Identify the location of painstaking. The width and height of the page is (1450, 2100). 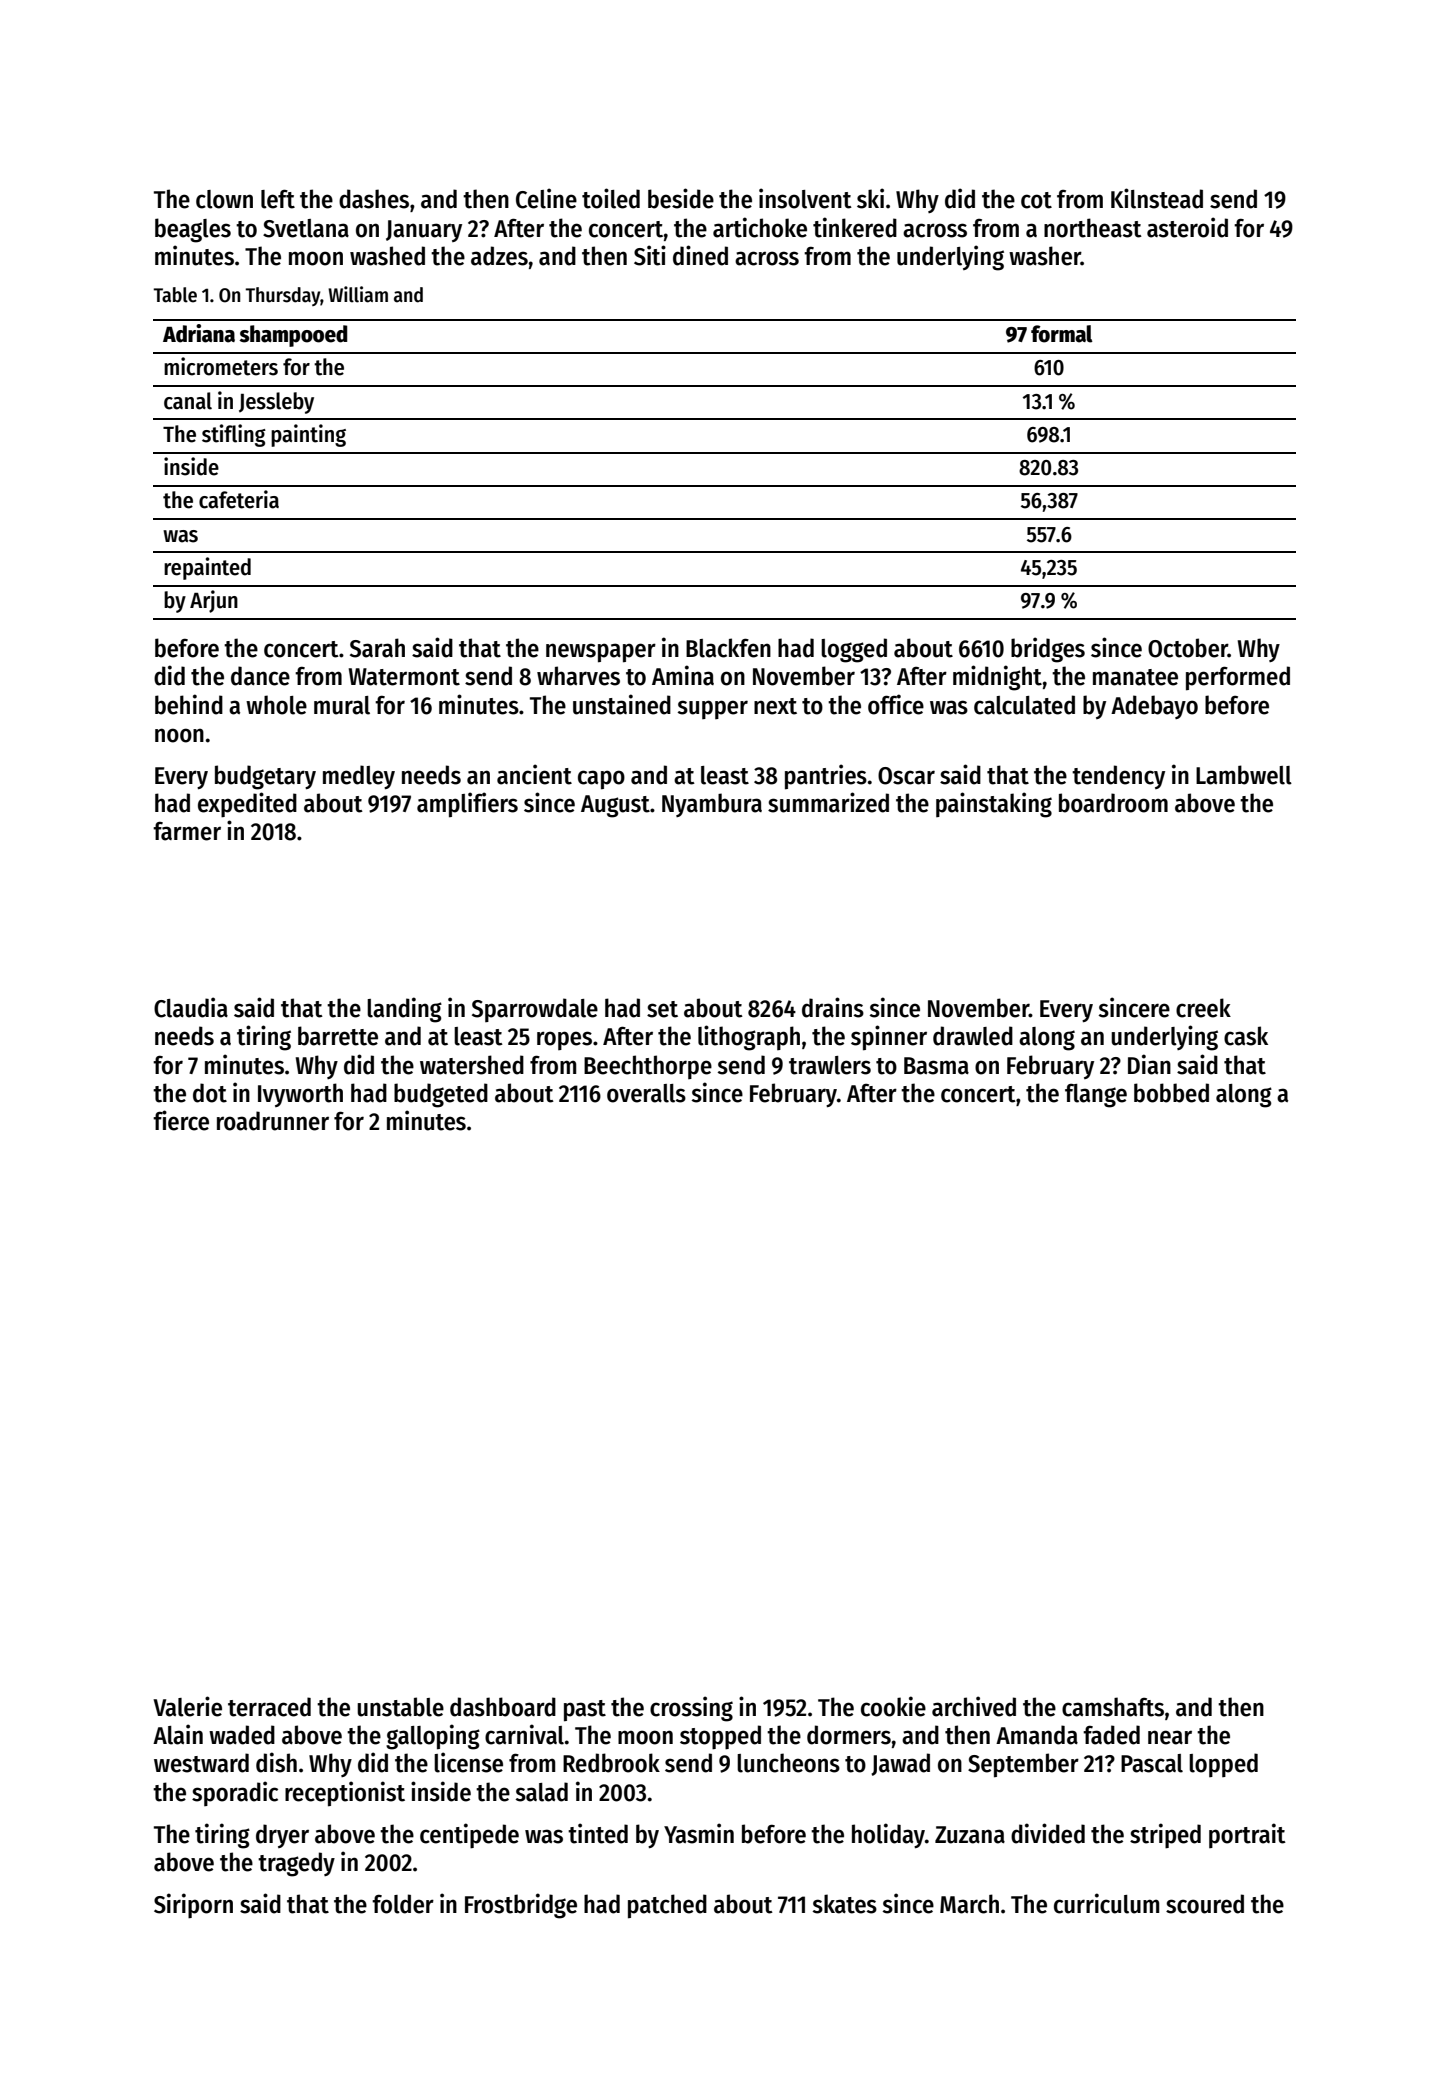
(994, 805).
